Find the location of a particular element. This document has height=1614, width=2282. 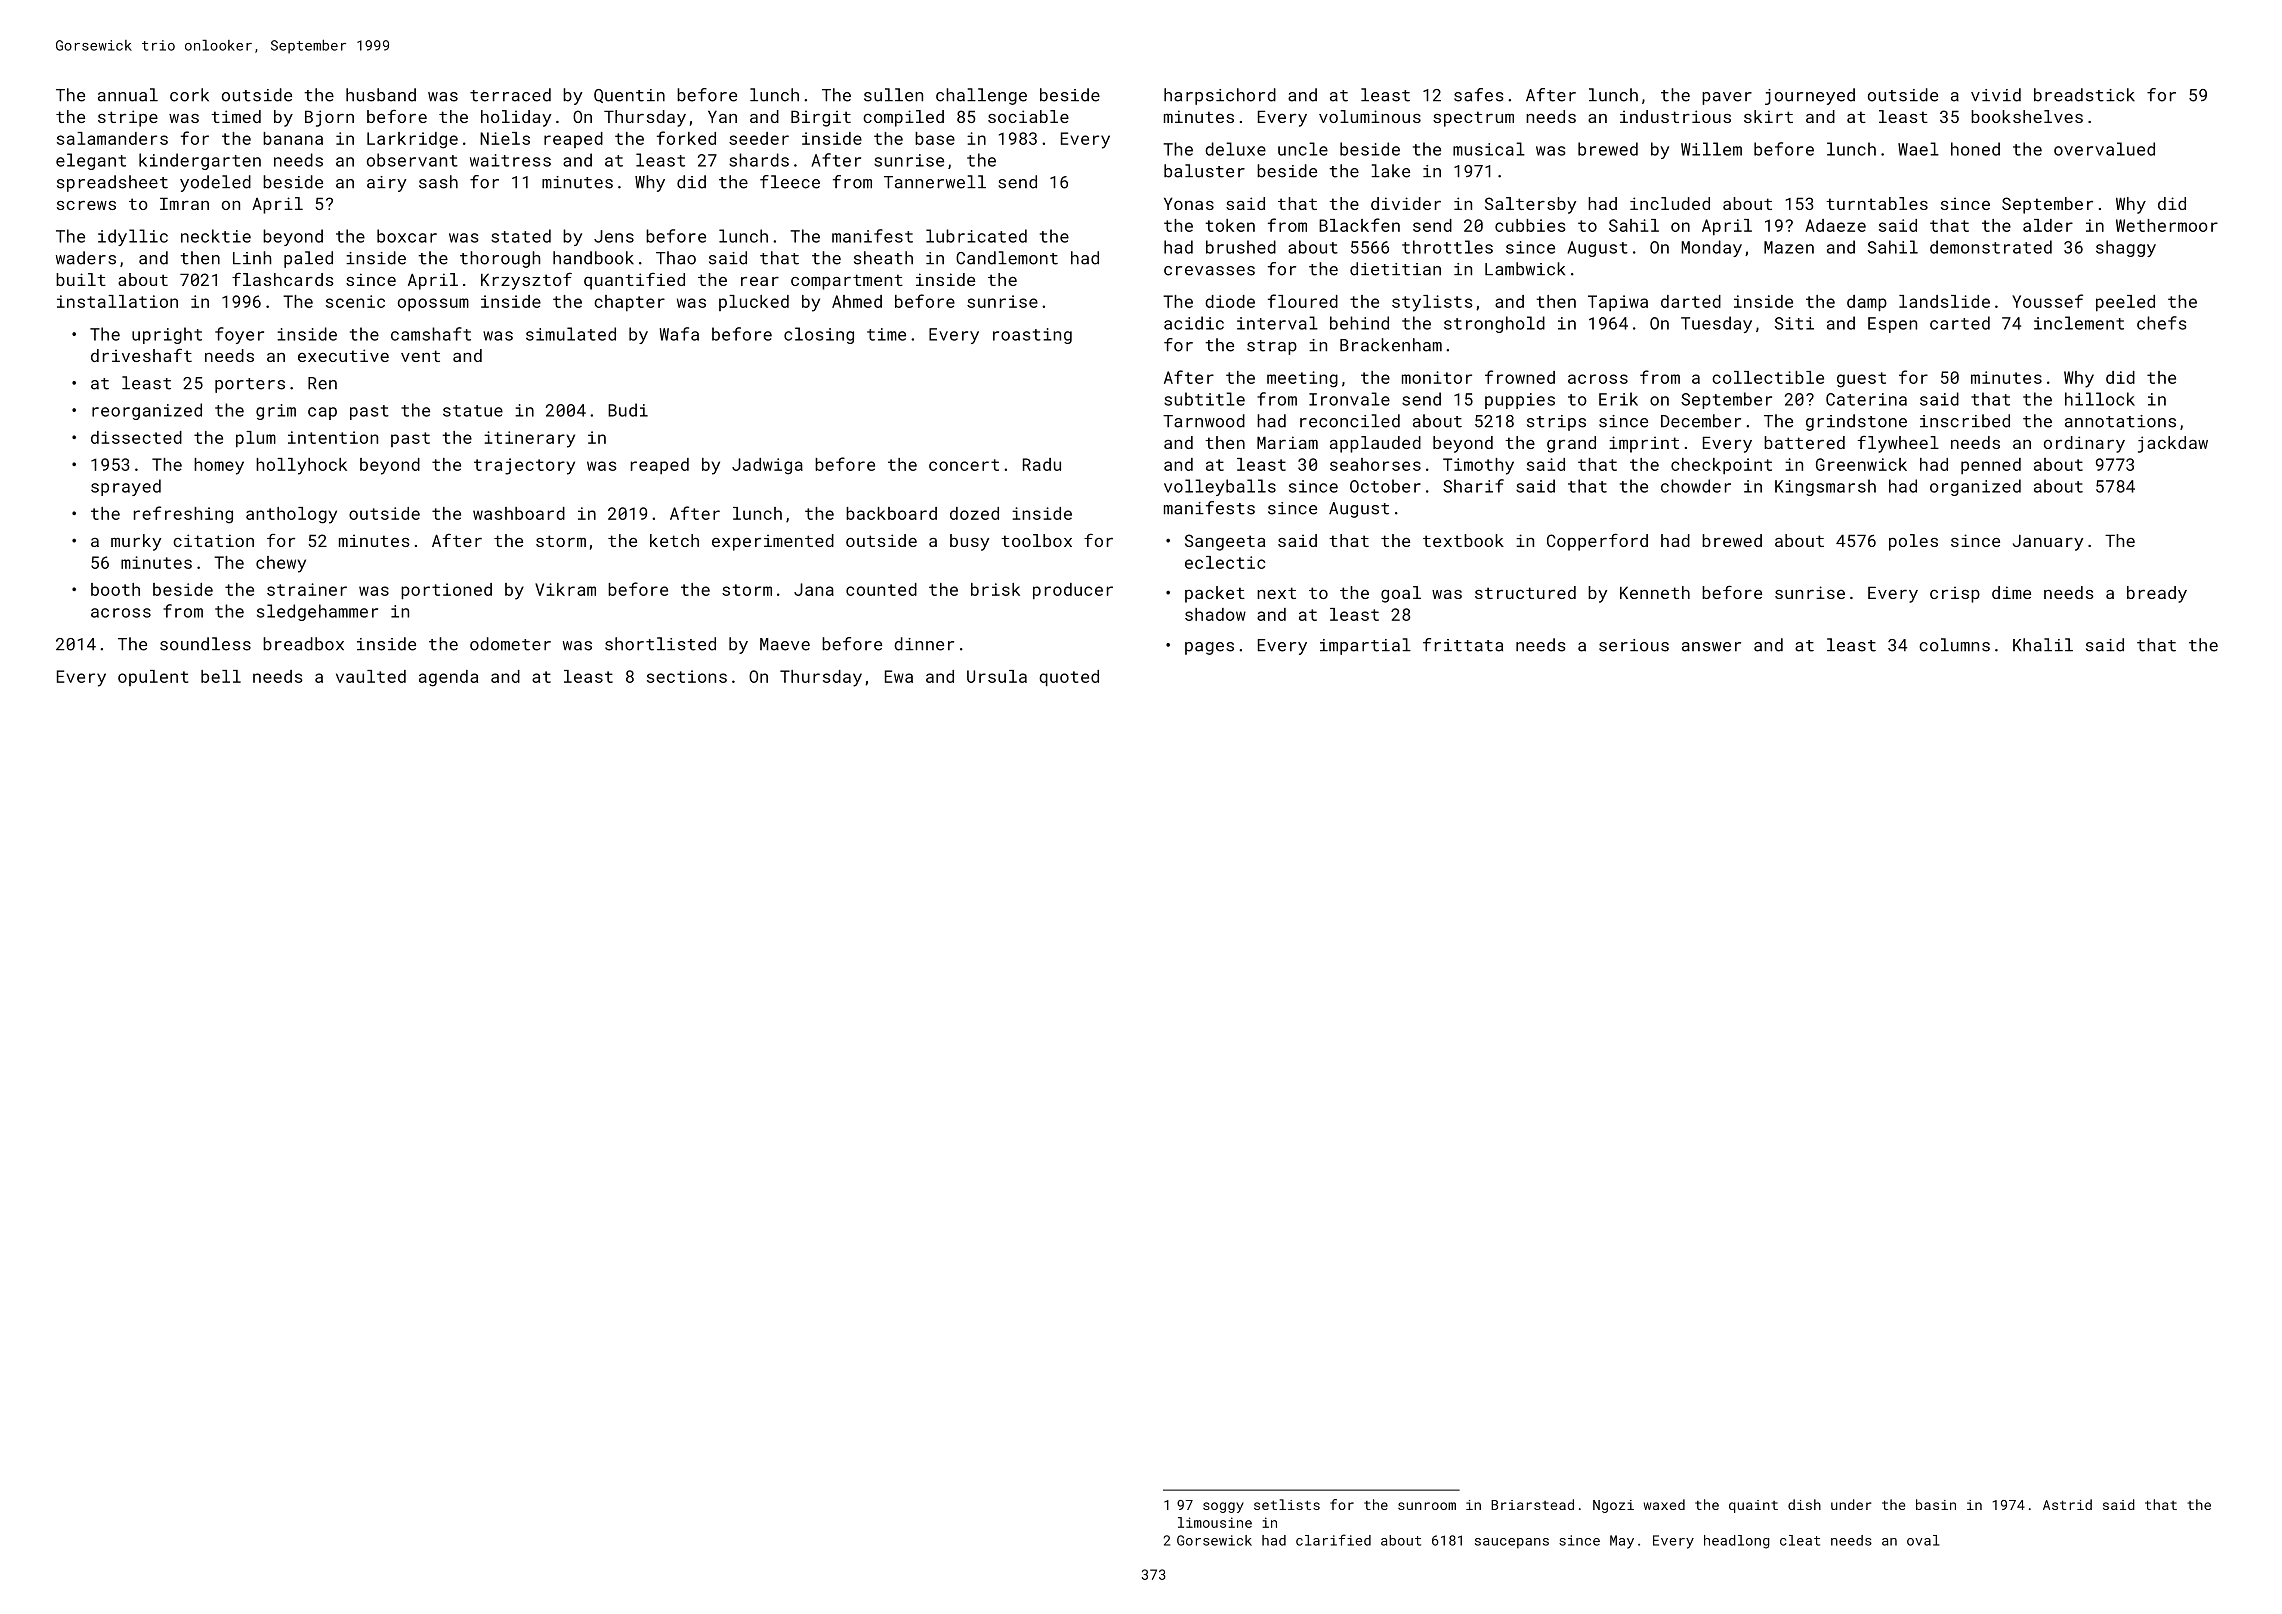

husband is located at coordinates (381, 95).
